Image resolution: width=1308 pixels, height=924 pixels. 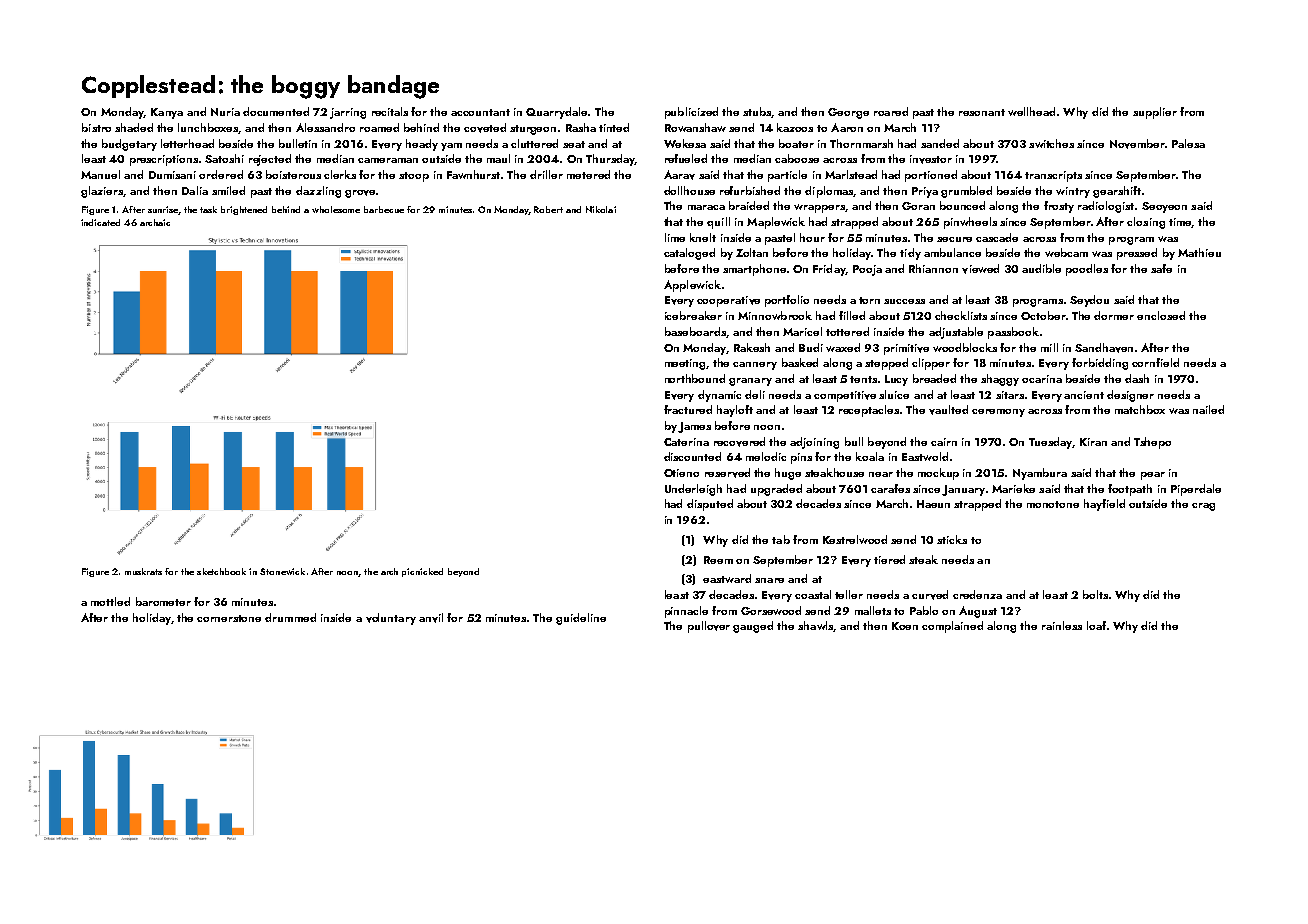 What do you see at coordinates (691, 113) in the image?
I see `publicized` at bounding box center [691, 113].
